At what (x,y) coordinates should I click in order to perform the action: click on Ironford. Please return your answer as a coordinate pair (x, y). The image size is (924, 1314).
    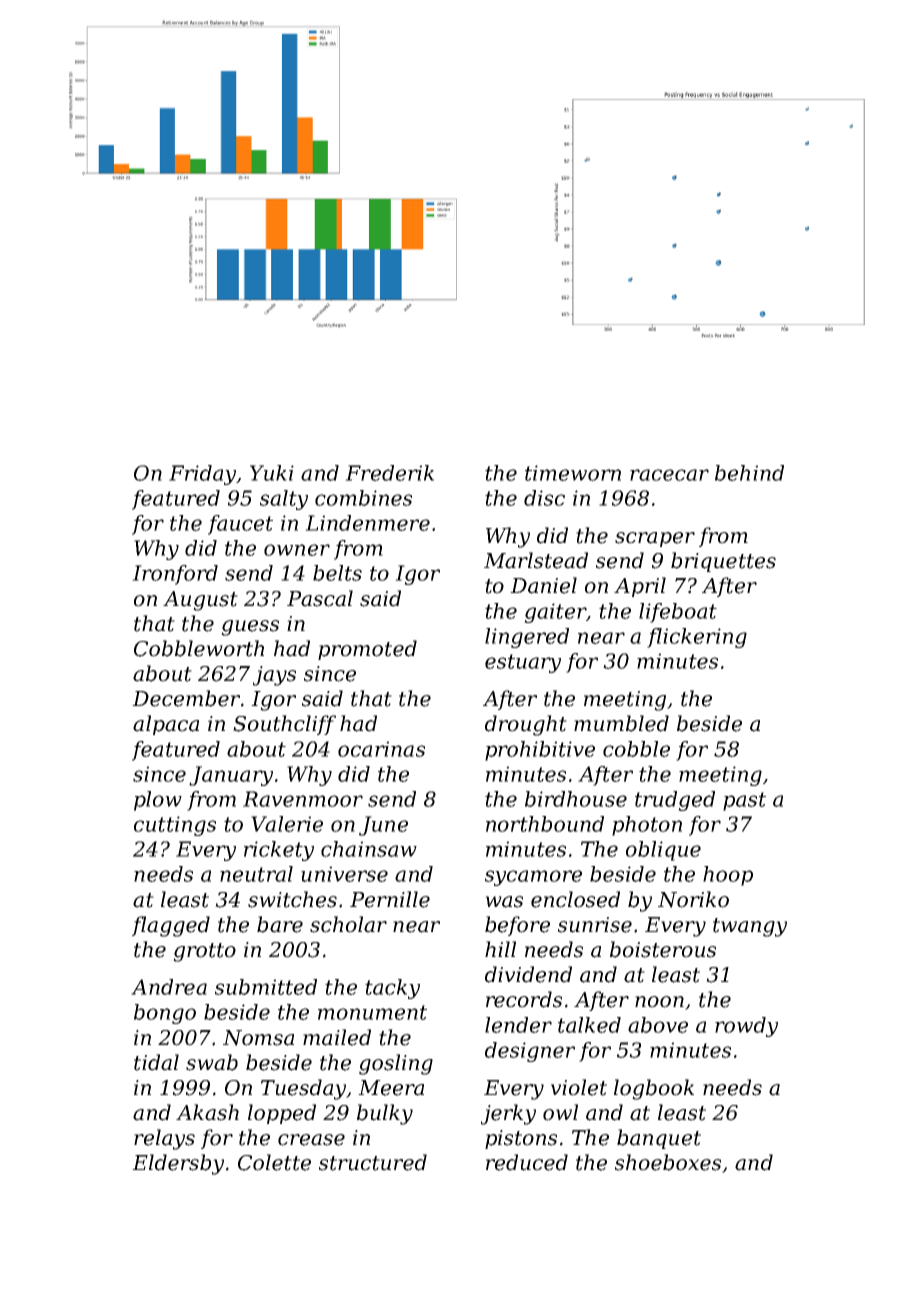
    Looking at the image, I should click on (175, 575).
